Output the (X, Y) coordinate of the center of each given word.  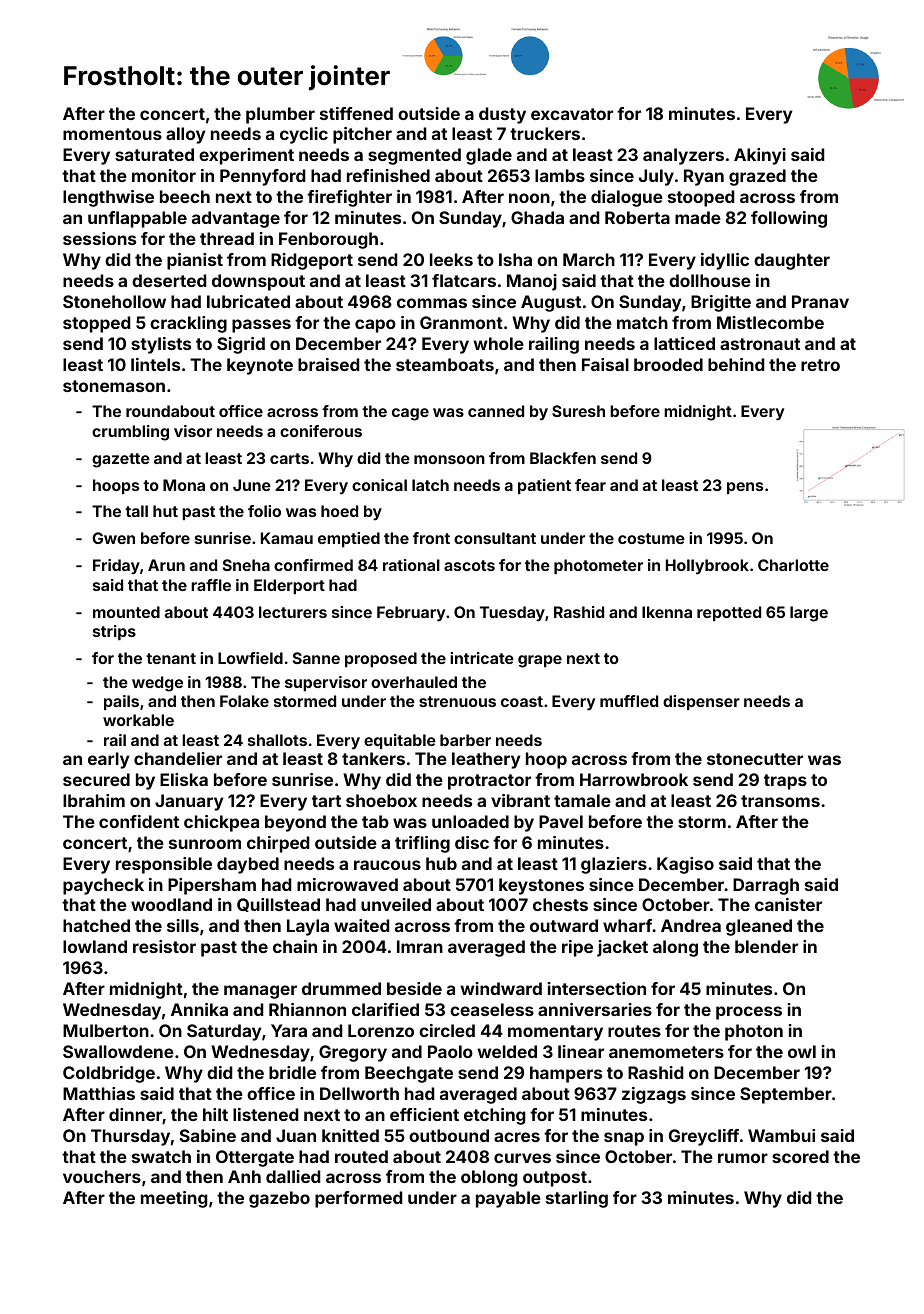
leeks (451, 259)
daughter (792, 261)
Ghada (537, 217)
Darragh (766, 886)
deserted (169, 280)
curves (522, 1158)
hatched (96, 925)
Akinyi (760, 156)
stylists (161, 345)
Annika (199, 1009)
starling (577, 1199)
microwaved (347, 884)
